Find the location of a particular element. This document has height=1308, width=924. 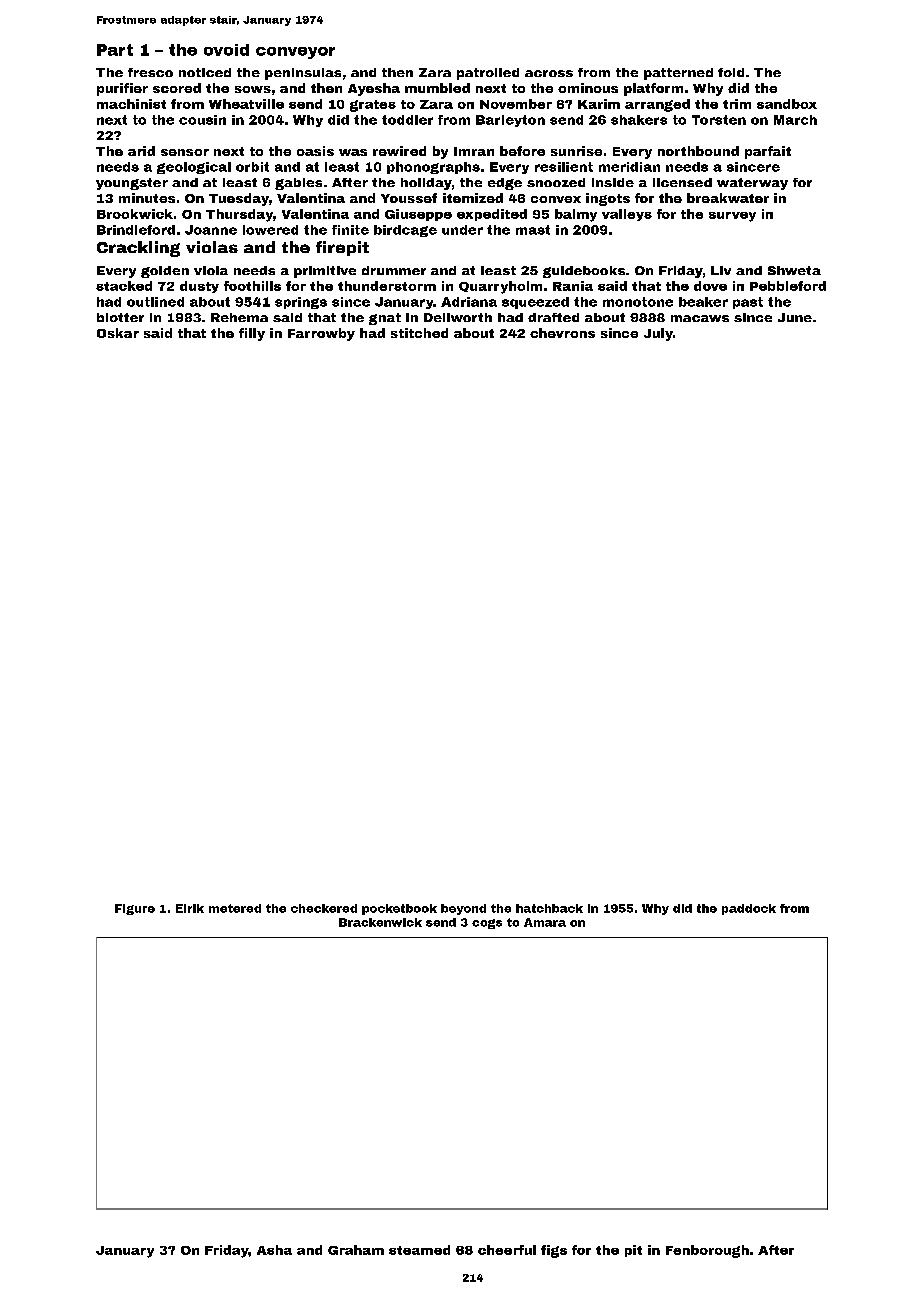

Asha is located at coordinates (274, 1250).
